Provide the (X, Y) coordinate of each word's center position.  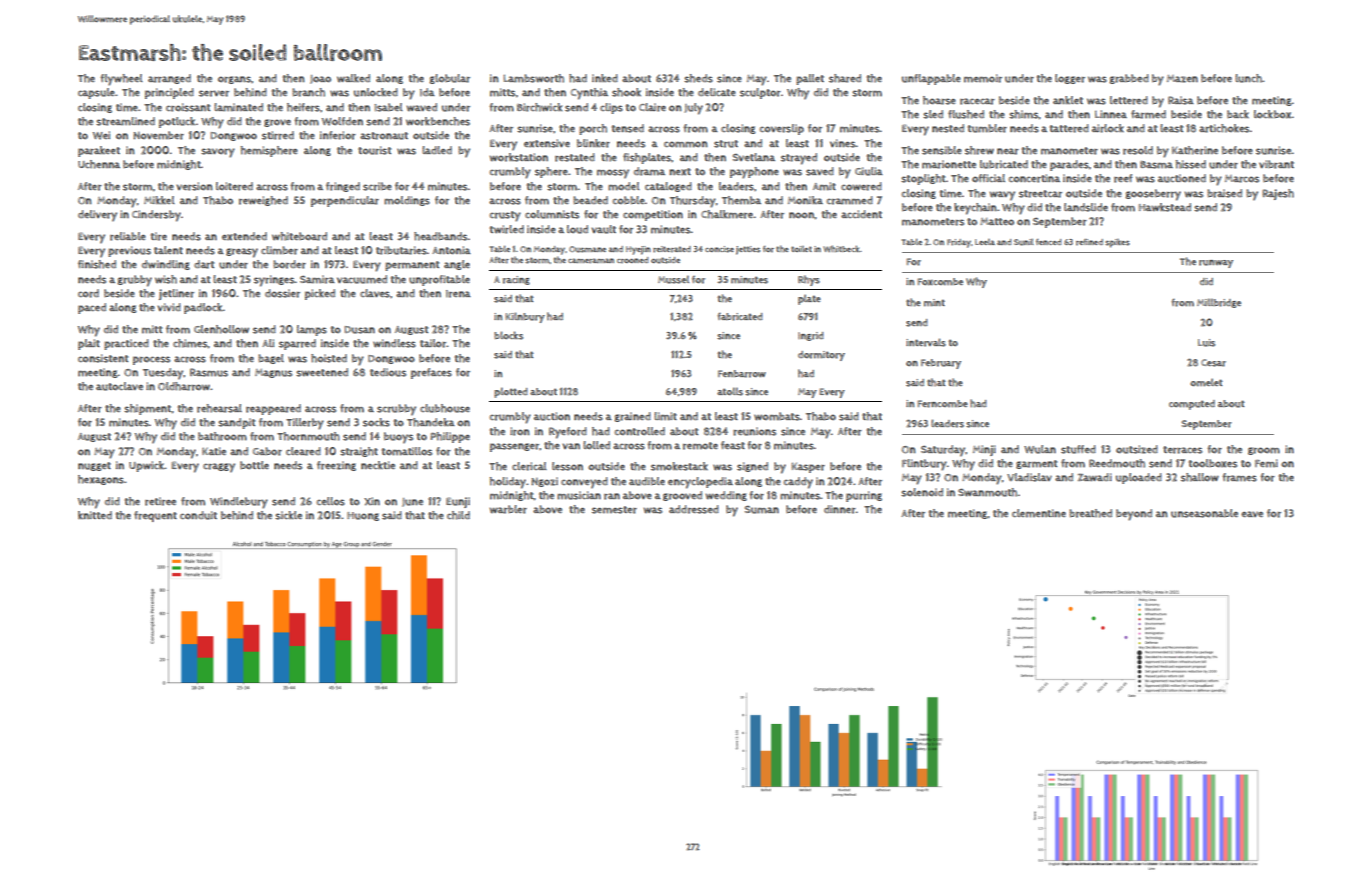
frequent (155, 516)
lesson (567, 466)
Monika (805, 200)
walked (353, 78)
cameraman (591, 261)
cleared (303, 451)
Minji (984, 450)
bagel (271, 359)
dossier (282, 293)
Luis (1206, 343)
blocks (508, 335)
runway (1216, 264)
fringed (343, 187)
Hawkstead (1165, 207)
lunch (1248, 78)
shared (845, 78)
